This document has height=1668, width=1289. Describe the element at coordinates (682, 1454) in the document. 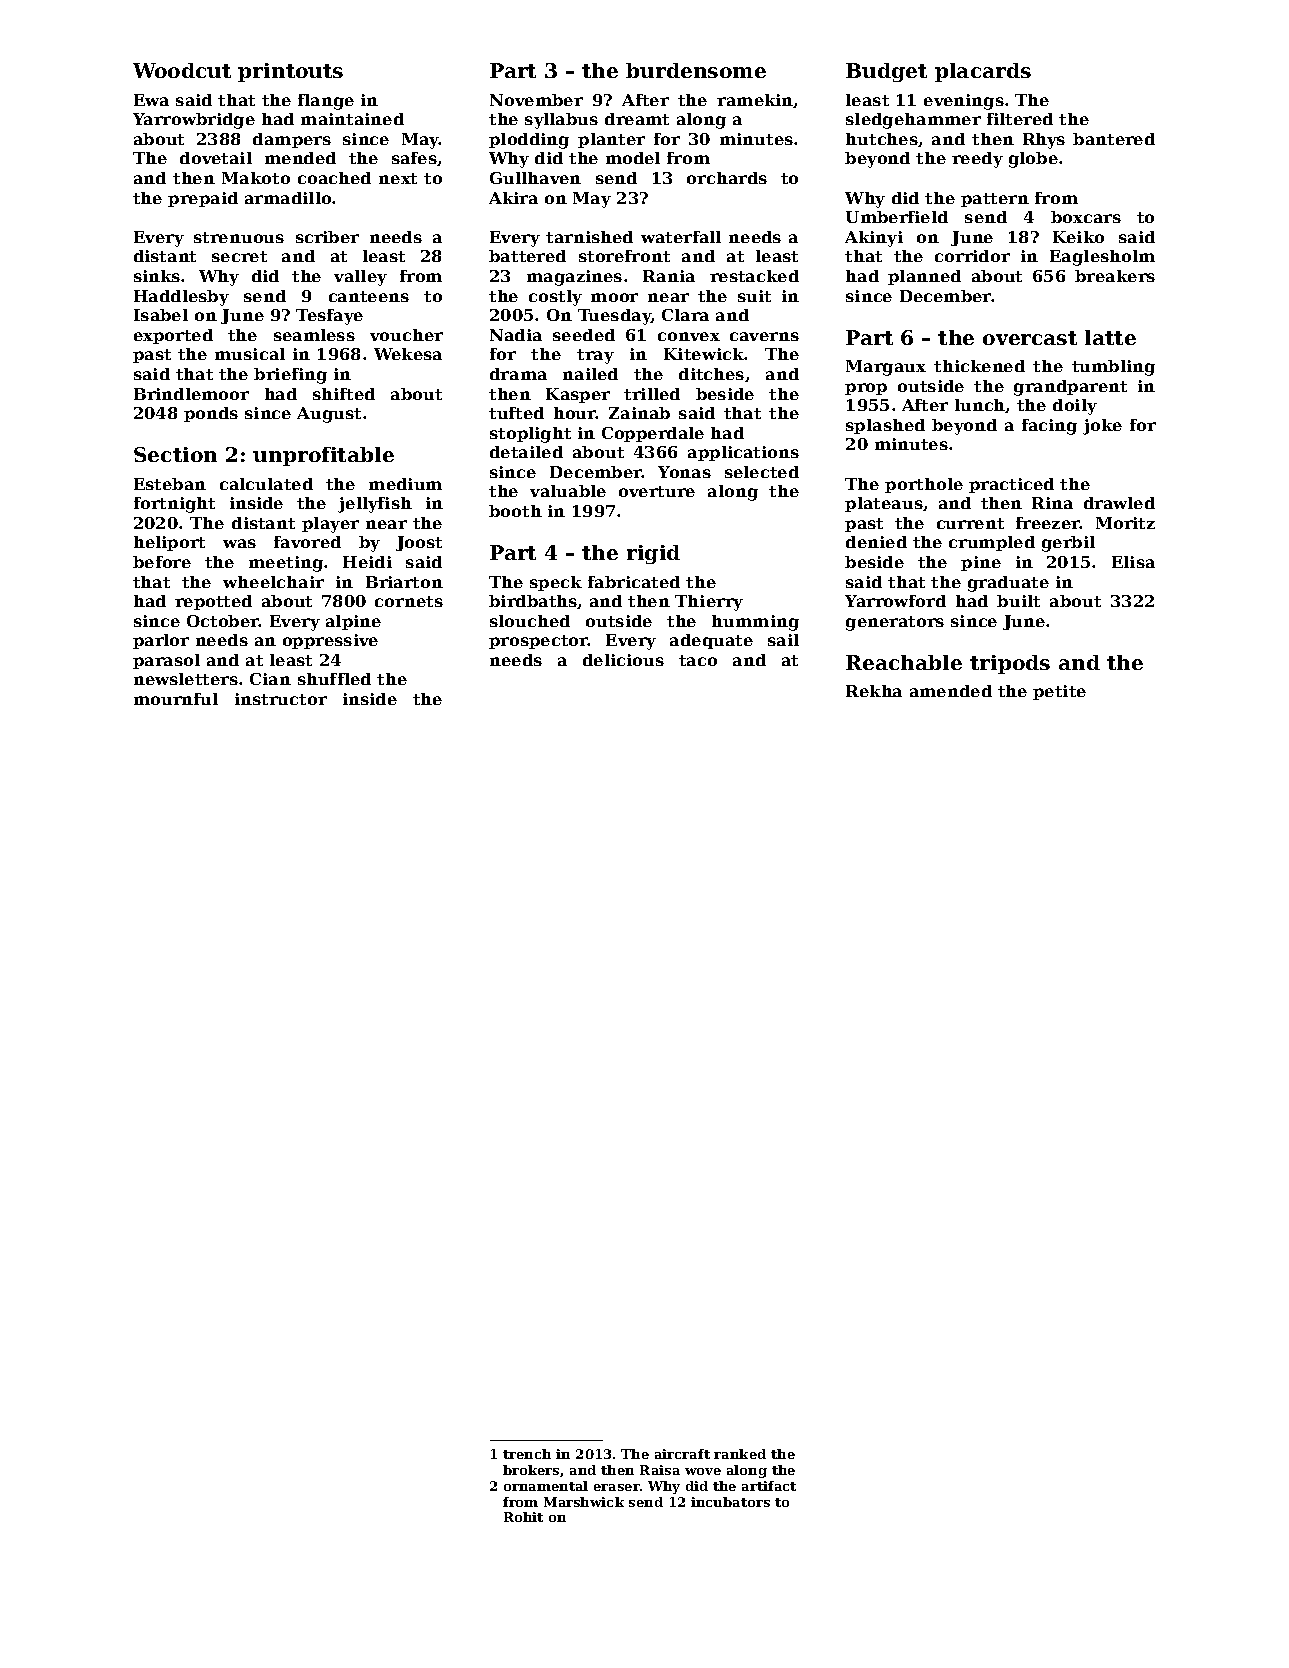

I see `aircraft` at that location.
